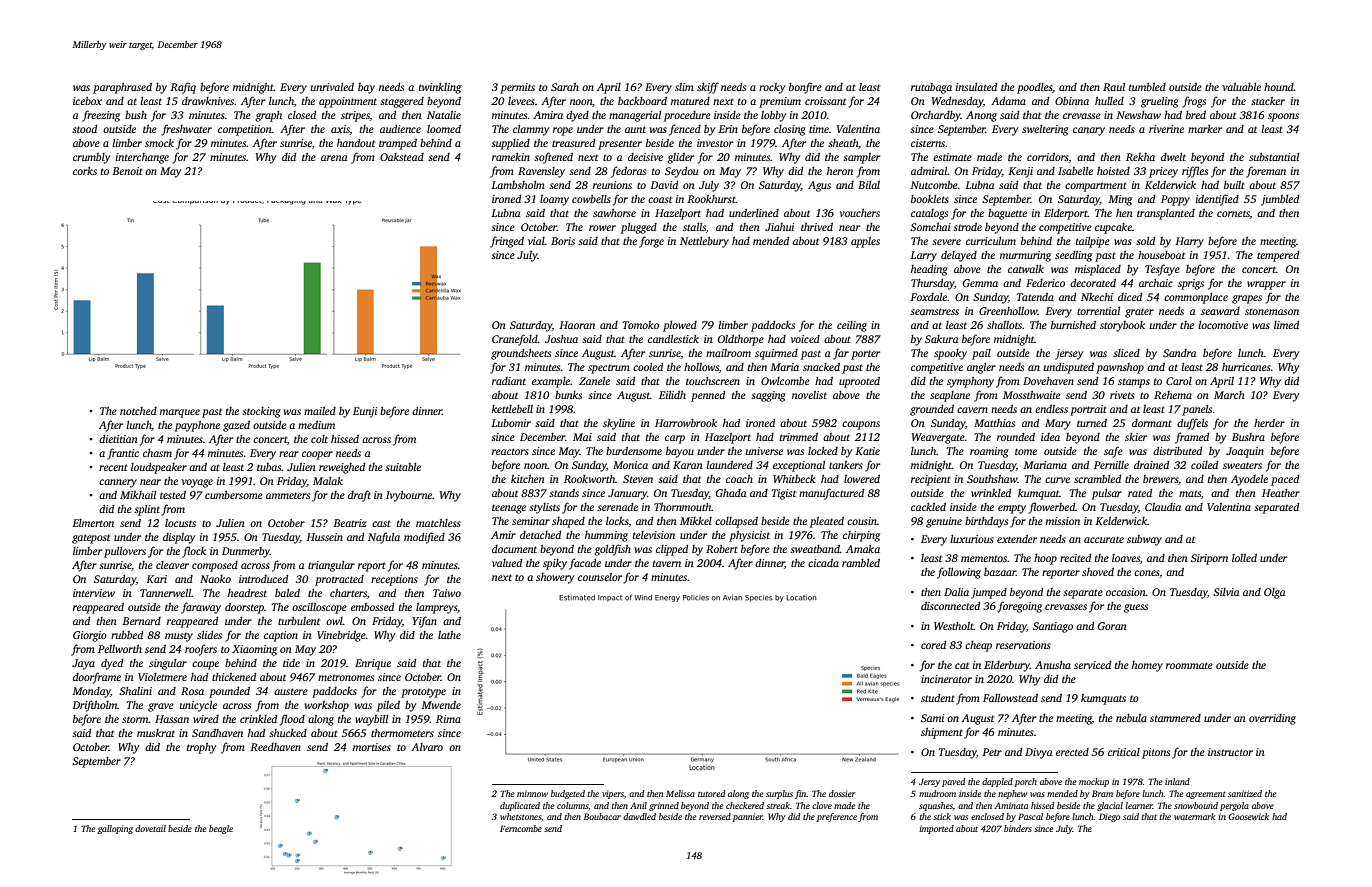  Describe the element at coordinates (950, 605) in the document. I see `disconnected` at that location.
